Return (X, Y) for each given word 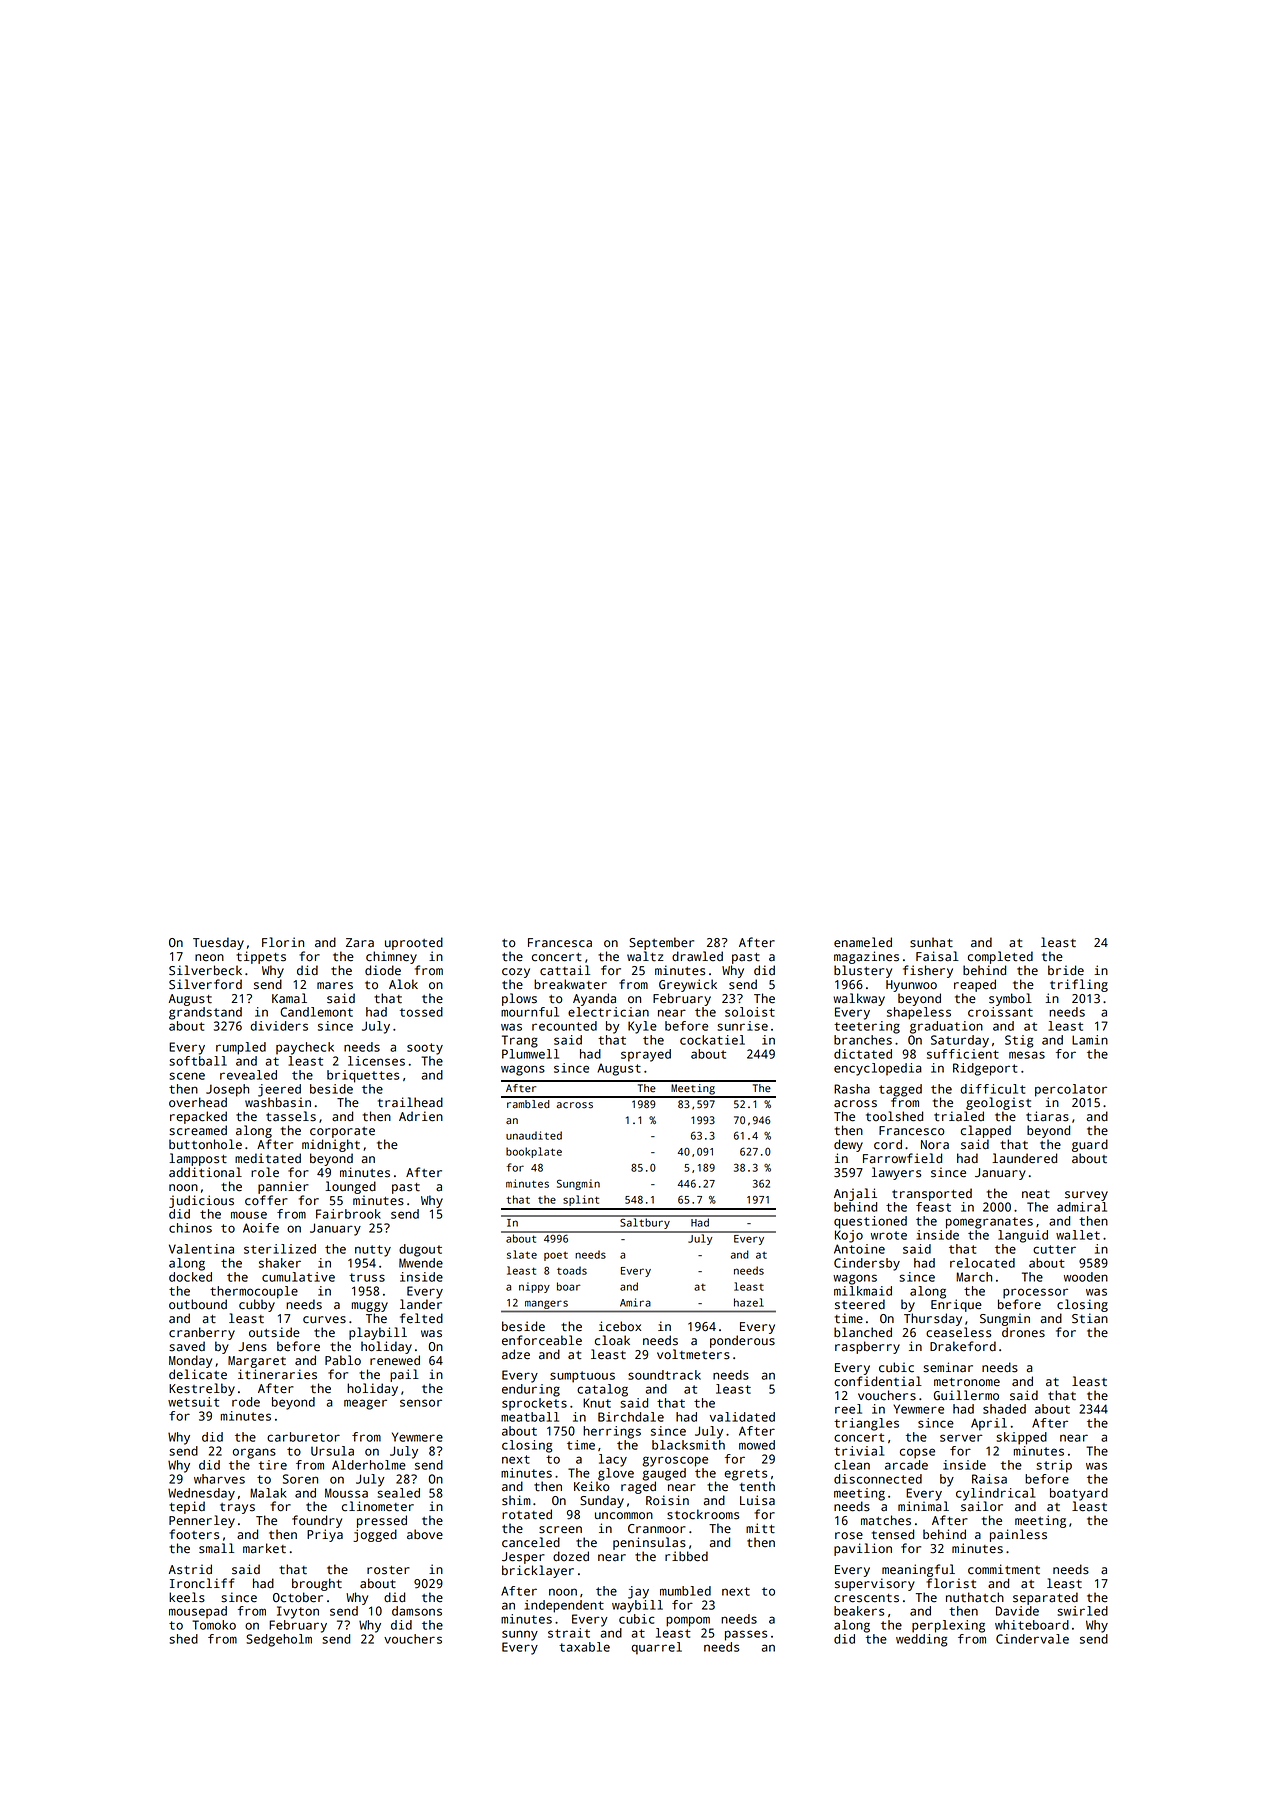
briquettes (363, 1076)
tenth (757, 1486)
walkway (859, 999)
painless (1018, 1535)
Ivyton (298, 1612)
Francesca (560, 943)
